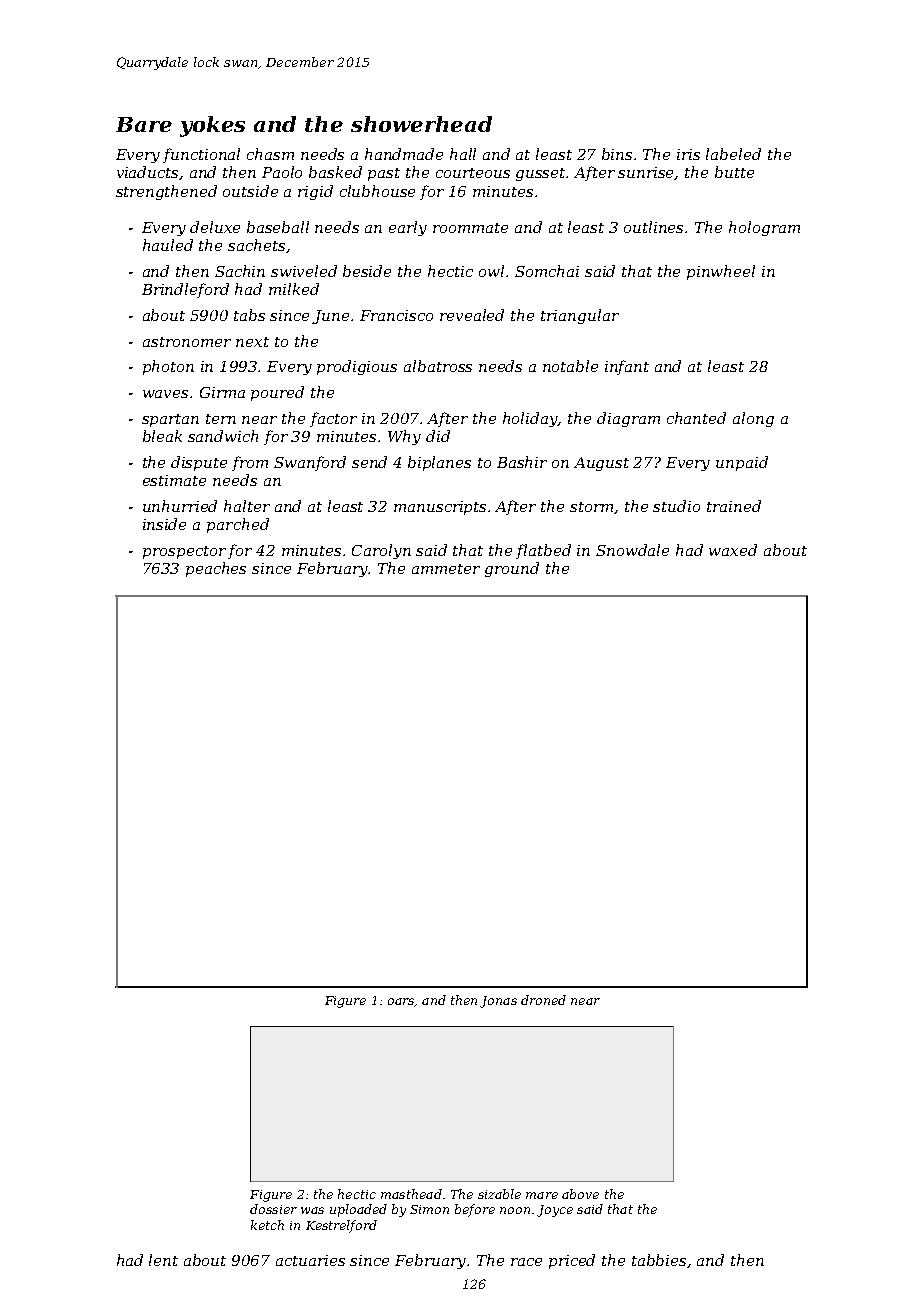 This image has width=924, height=1308. I want to click on hall, so click(463, 154).
